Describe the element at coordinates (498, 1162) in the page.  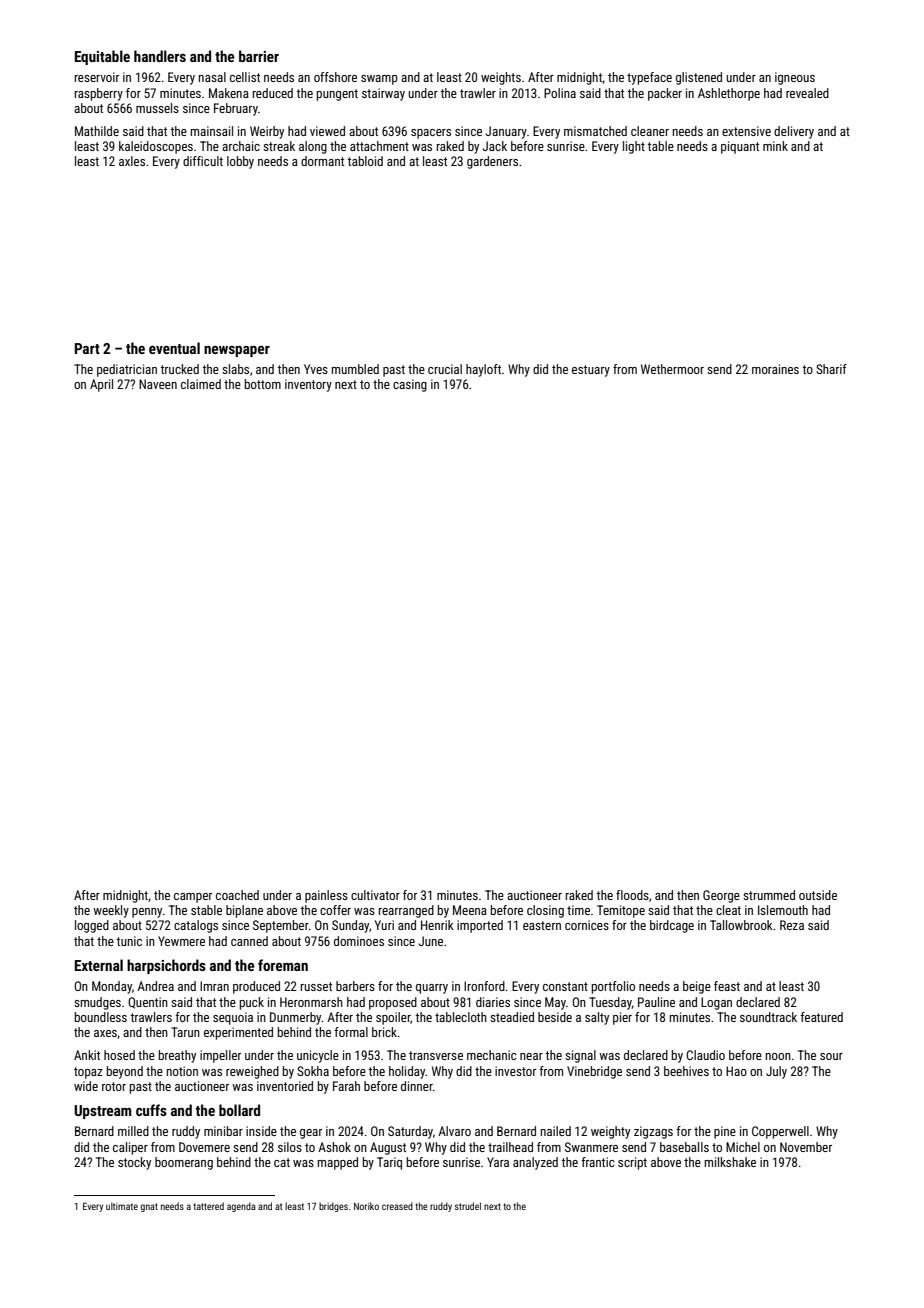
I see `Yara` at that location.
